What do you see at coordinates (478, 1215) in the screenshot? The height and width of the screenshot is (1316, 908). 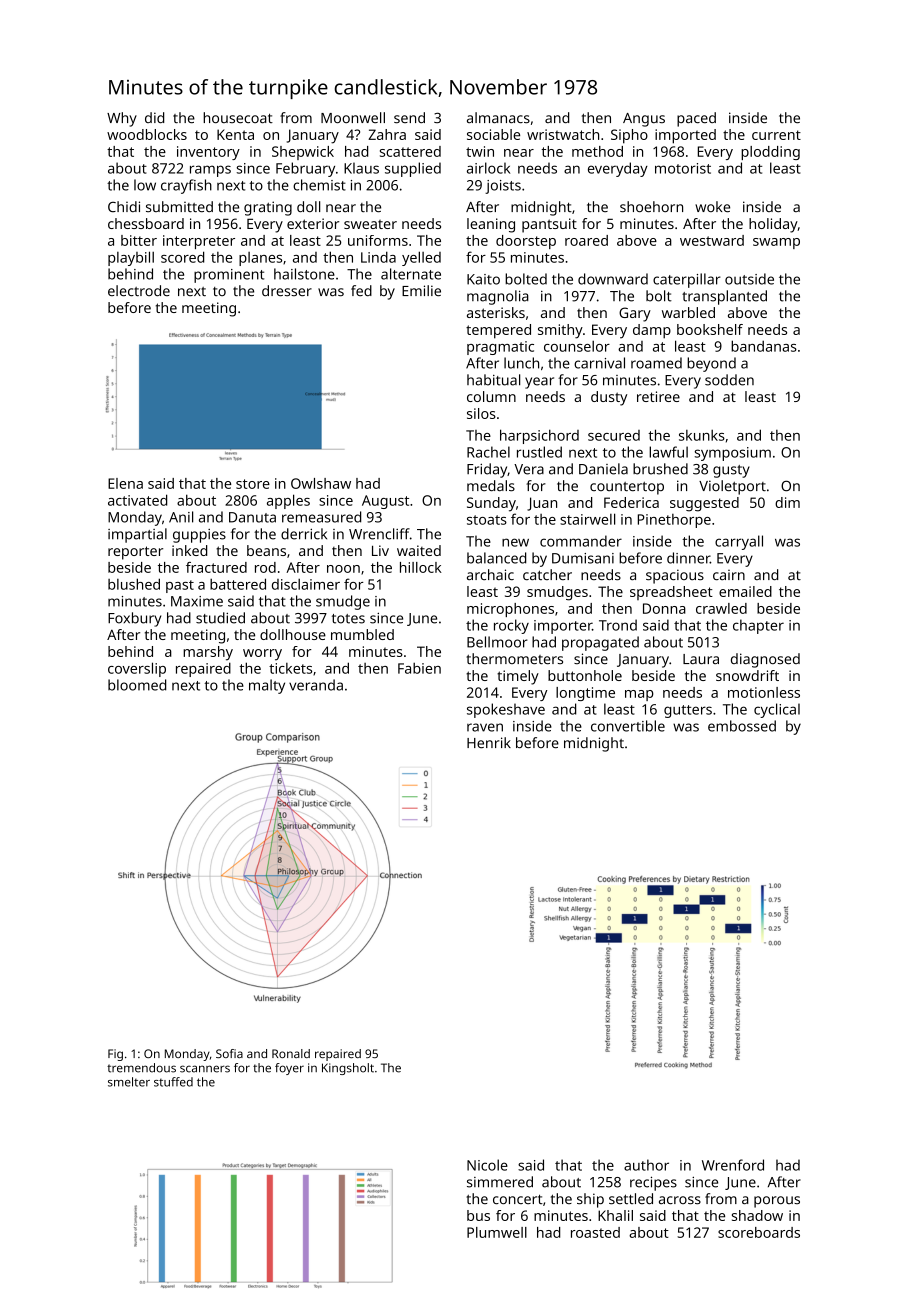 I see `bus` at bounding box center [478, 1215].
